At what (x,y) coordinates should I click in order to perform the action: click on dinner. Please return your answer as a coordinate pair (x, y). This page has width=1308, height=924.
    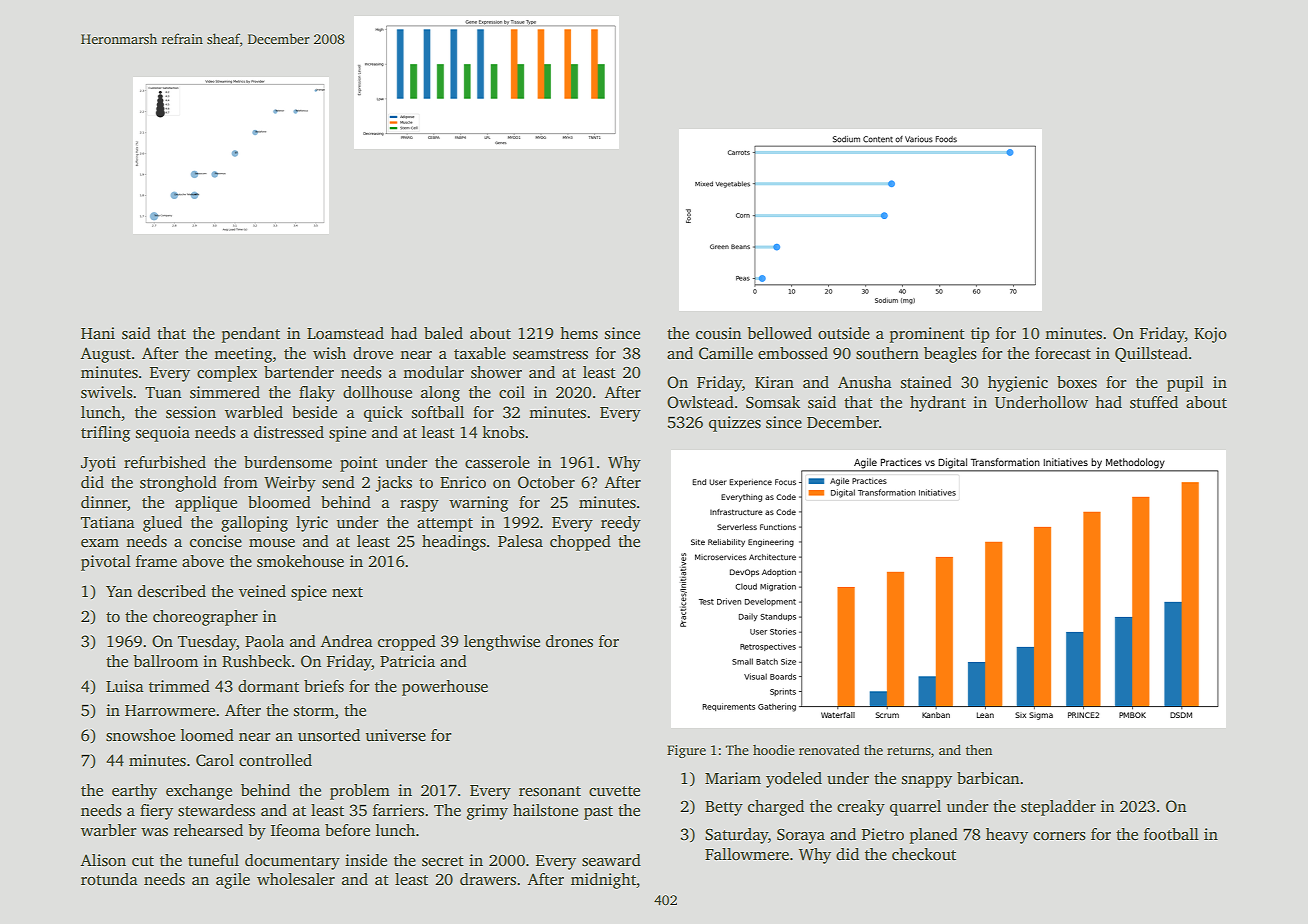
    Looking at the image, I should click on (104, 502).
